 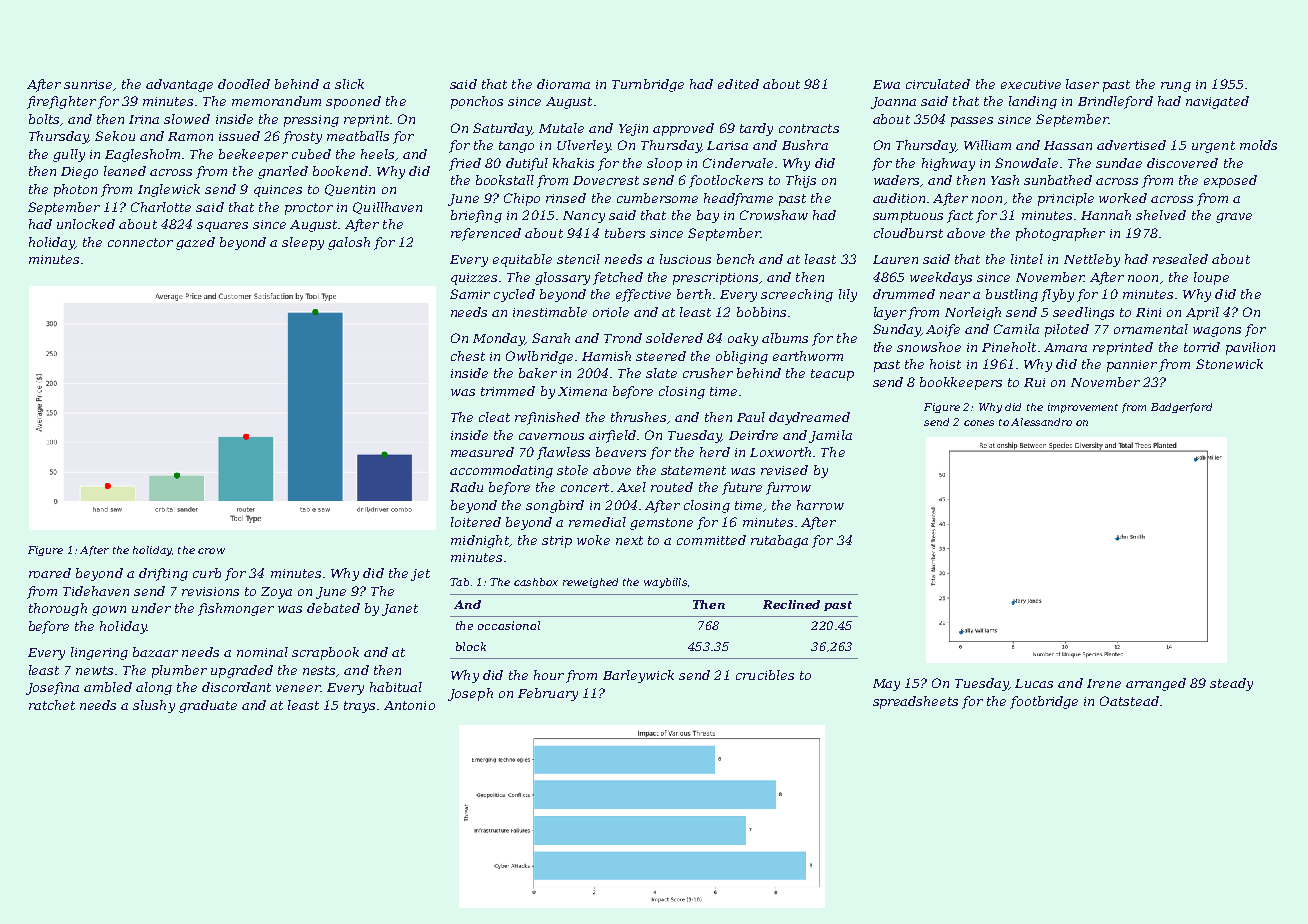 I want to click on Reclined, so click(x=791, y=604).
